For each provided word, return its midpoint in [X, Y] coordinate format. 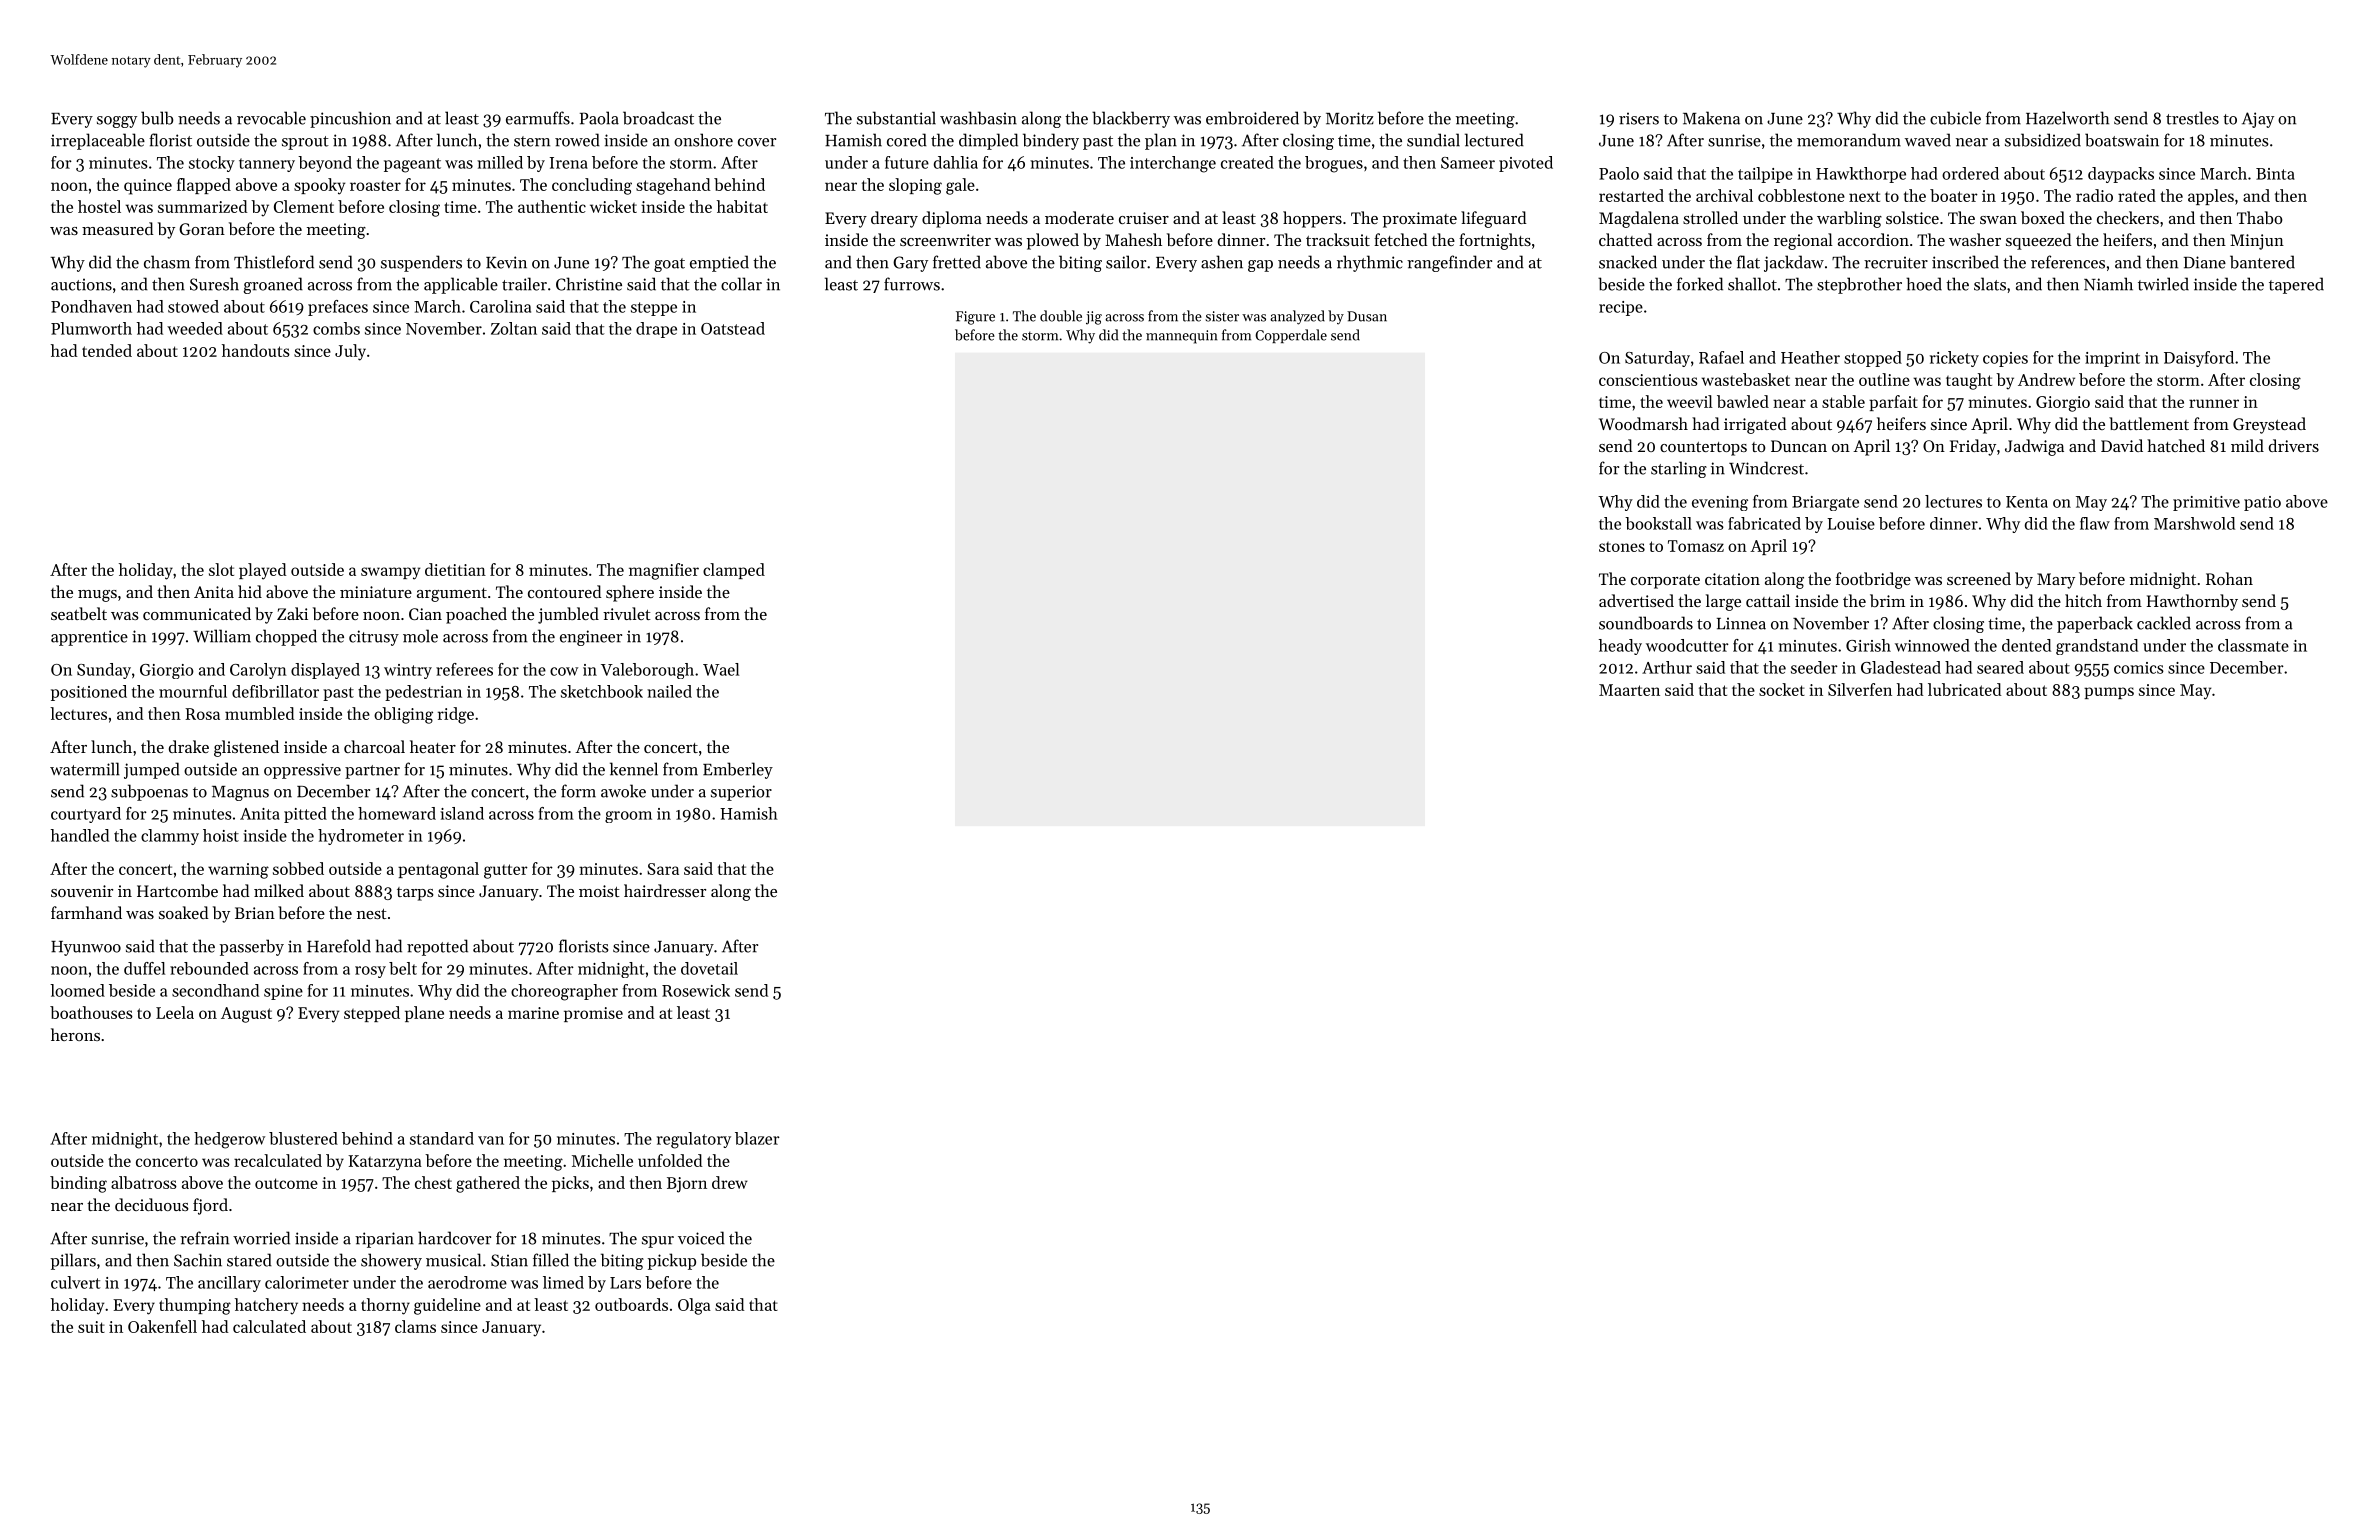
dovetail [709, 968]
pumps [2109, 693]
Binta [2275, 174]
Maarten [1629, 690]
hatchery [266, 1306]
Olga [694, 1306]
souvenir [82, 891]
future [907, 162]
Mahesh [1133, 239]
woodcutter [1687, 645]
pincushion [350, 119]
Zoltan [514, 328]
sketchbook [602, 691]
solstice [1912, 217]
